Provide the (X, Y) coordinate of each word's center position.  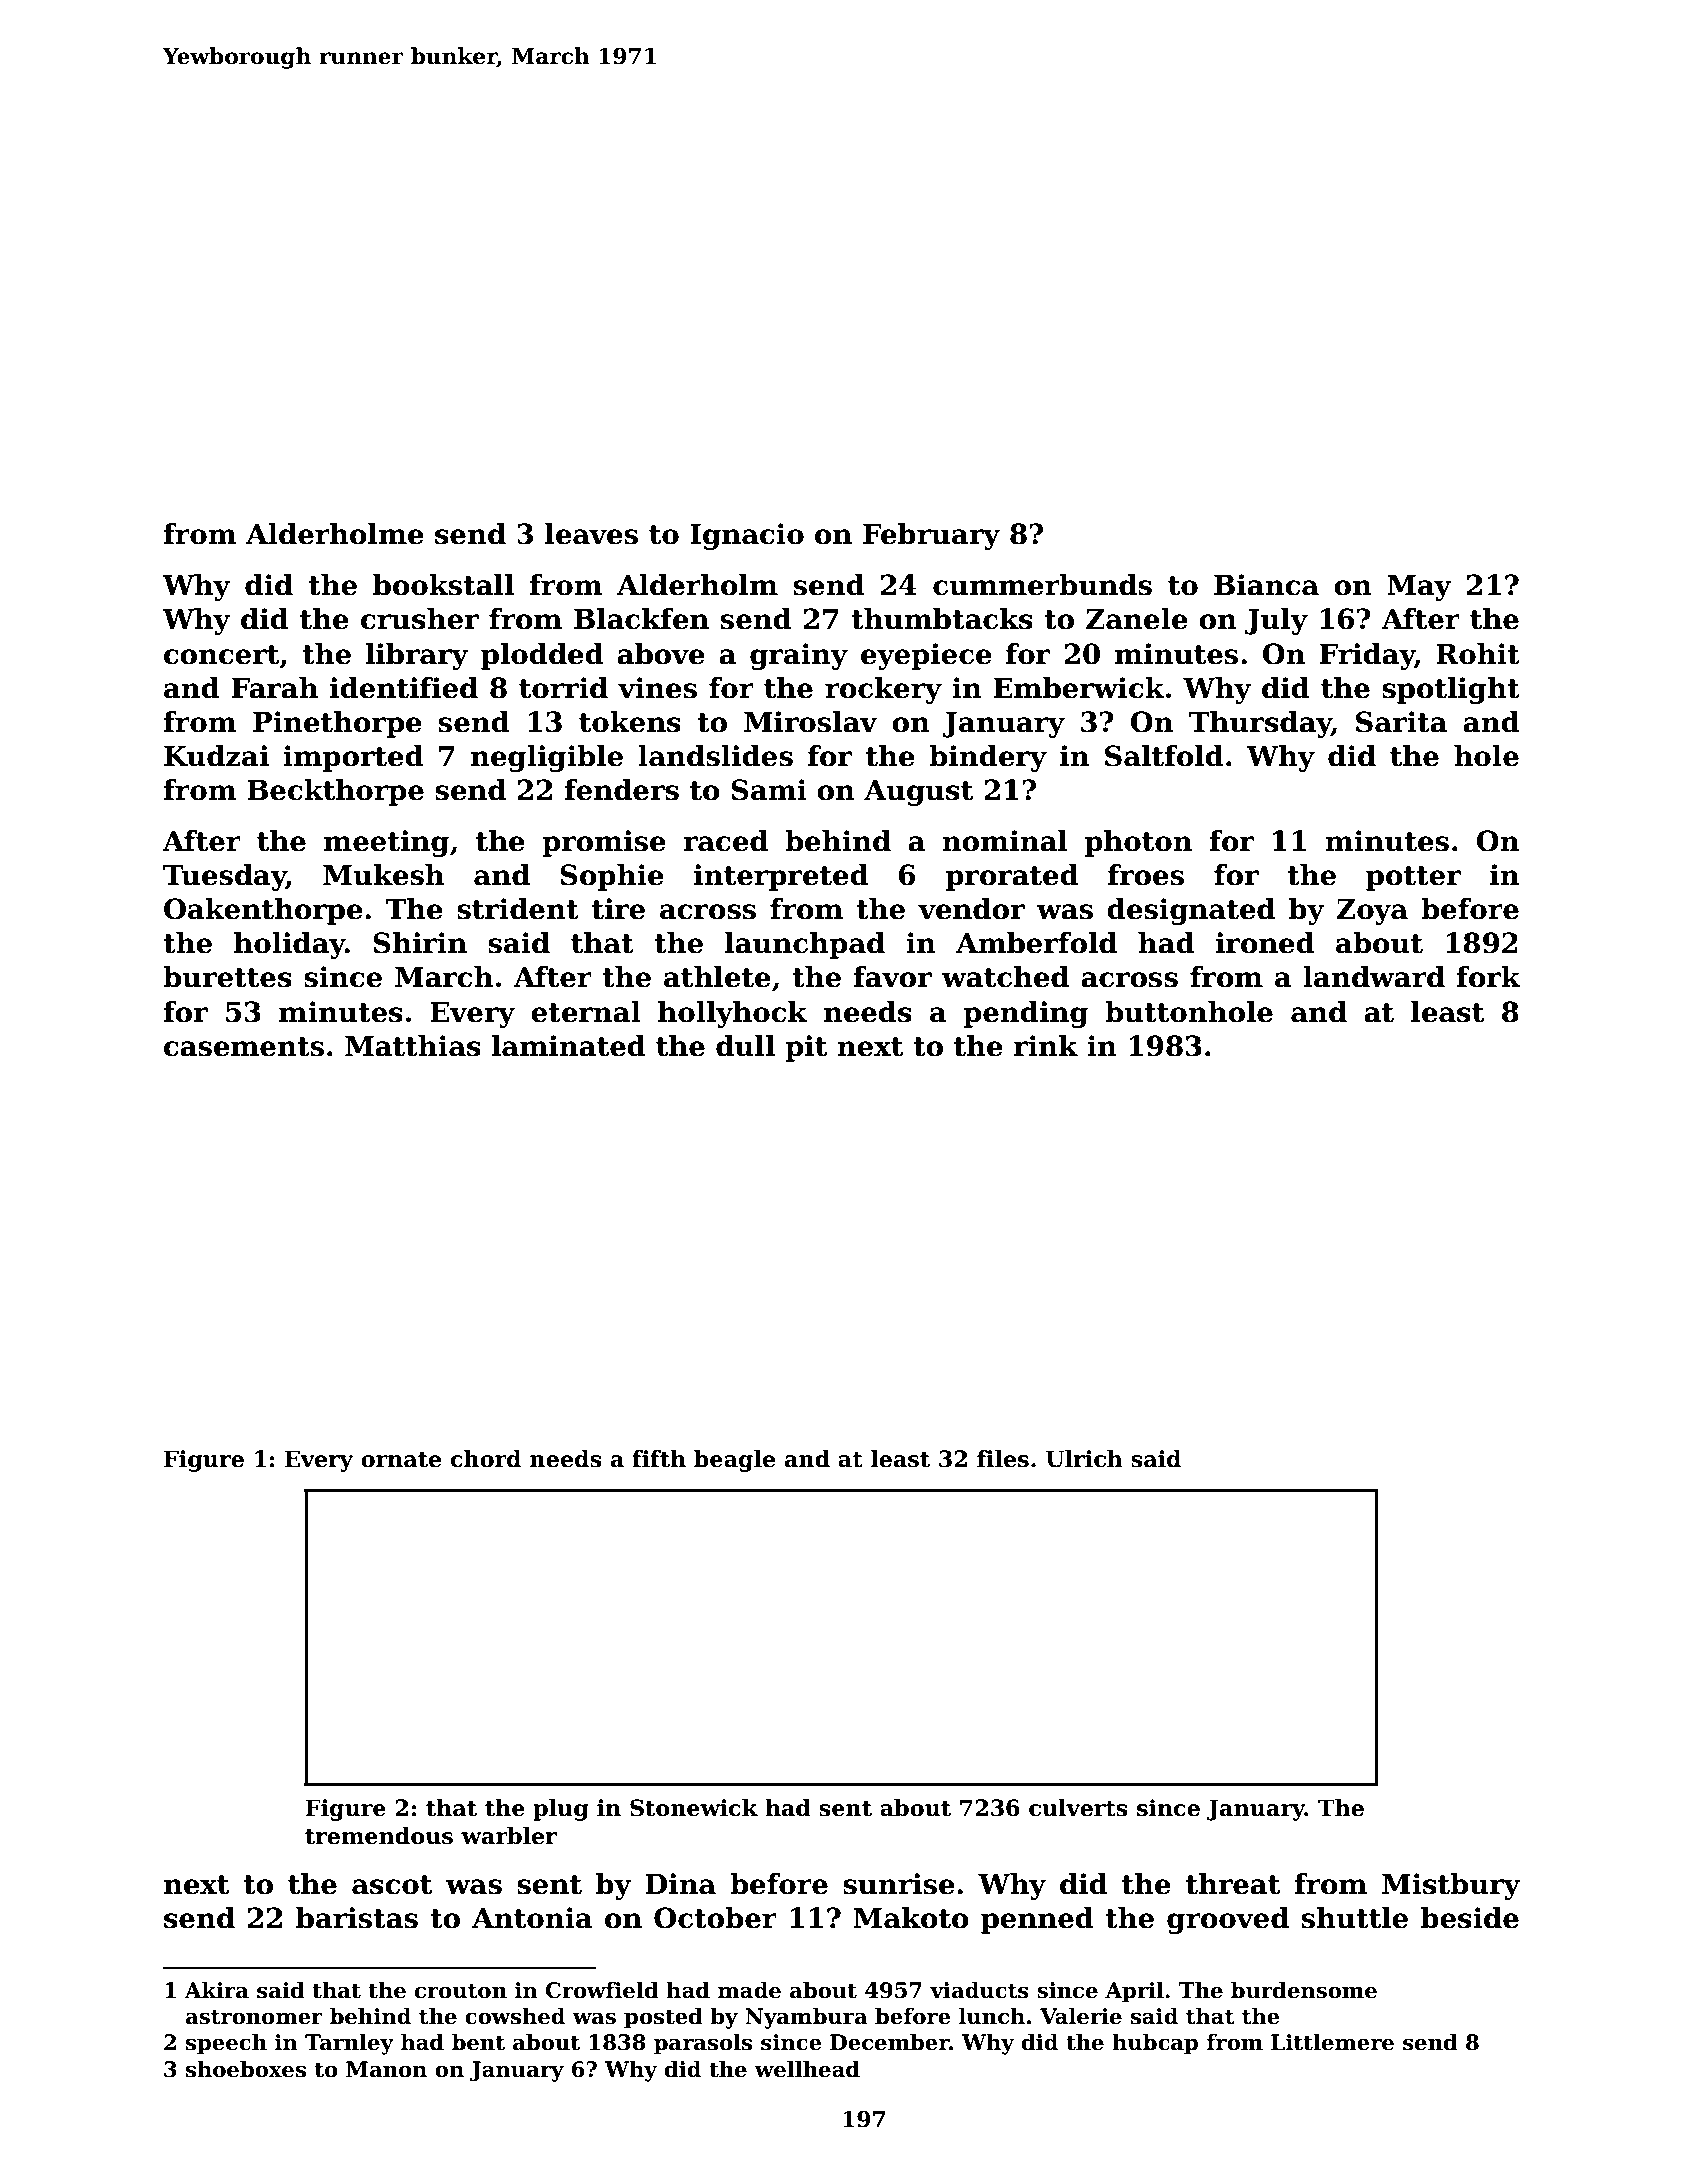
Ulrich (1084, 1459)
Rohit (1478, 654)
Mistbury (1451, 1886)
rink (1046, 1045)
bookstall (443, 585)
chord (486, 1459)
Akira (216, 1990)
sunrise (899, 1884)
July (1276, 621)
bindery (988, 758)
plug (561, 1810)
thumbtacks (942, 619)
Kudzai (216, 756)
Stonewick (694, 1808)
